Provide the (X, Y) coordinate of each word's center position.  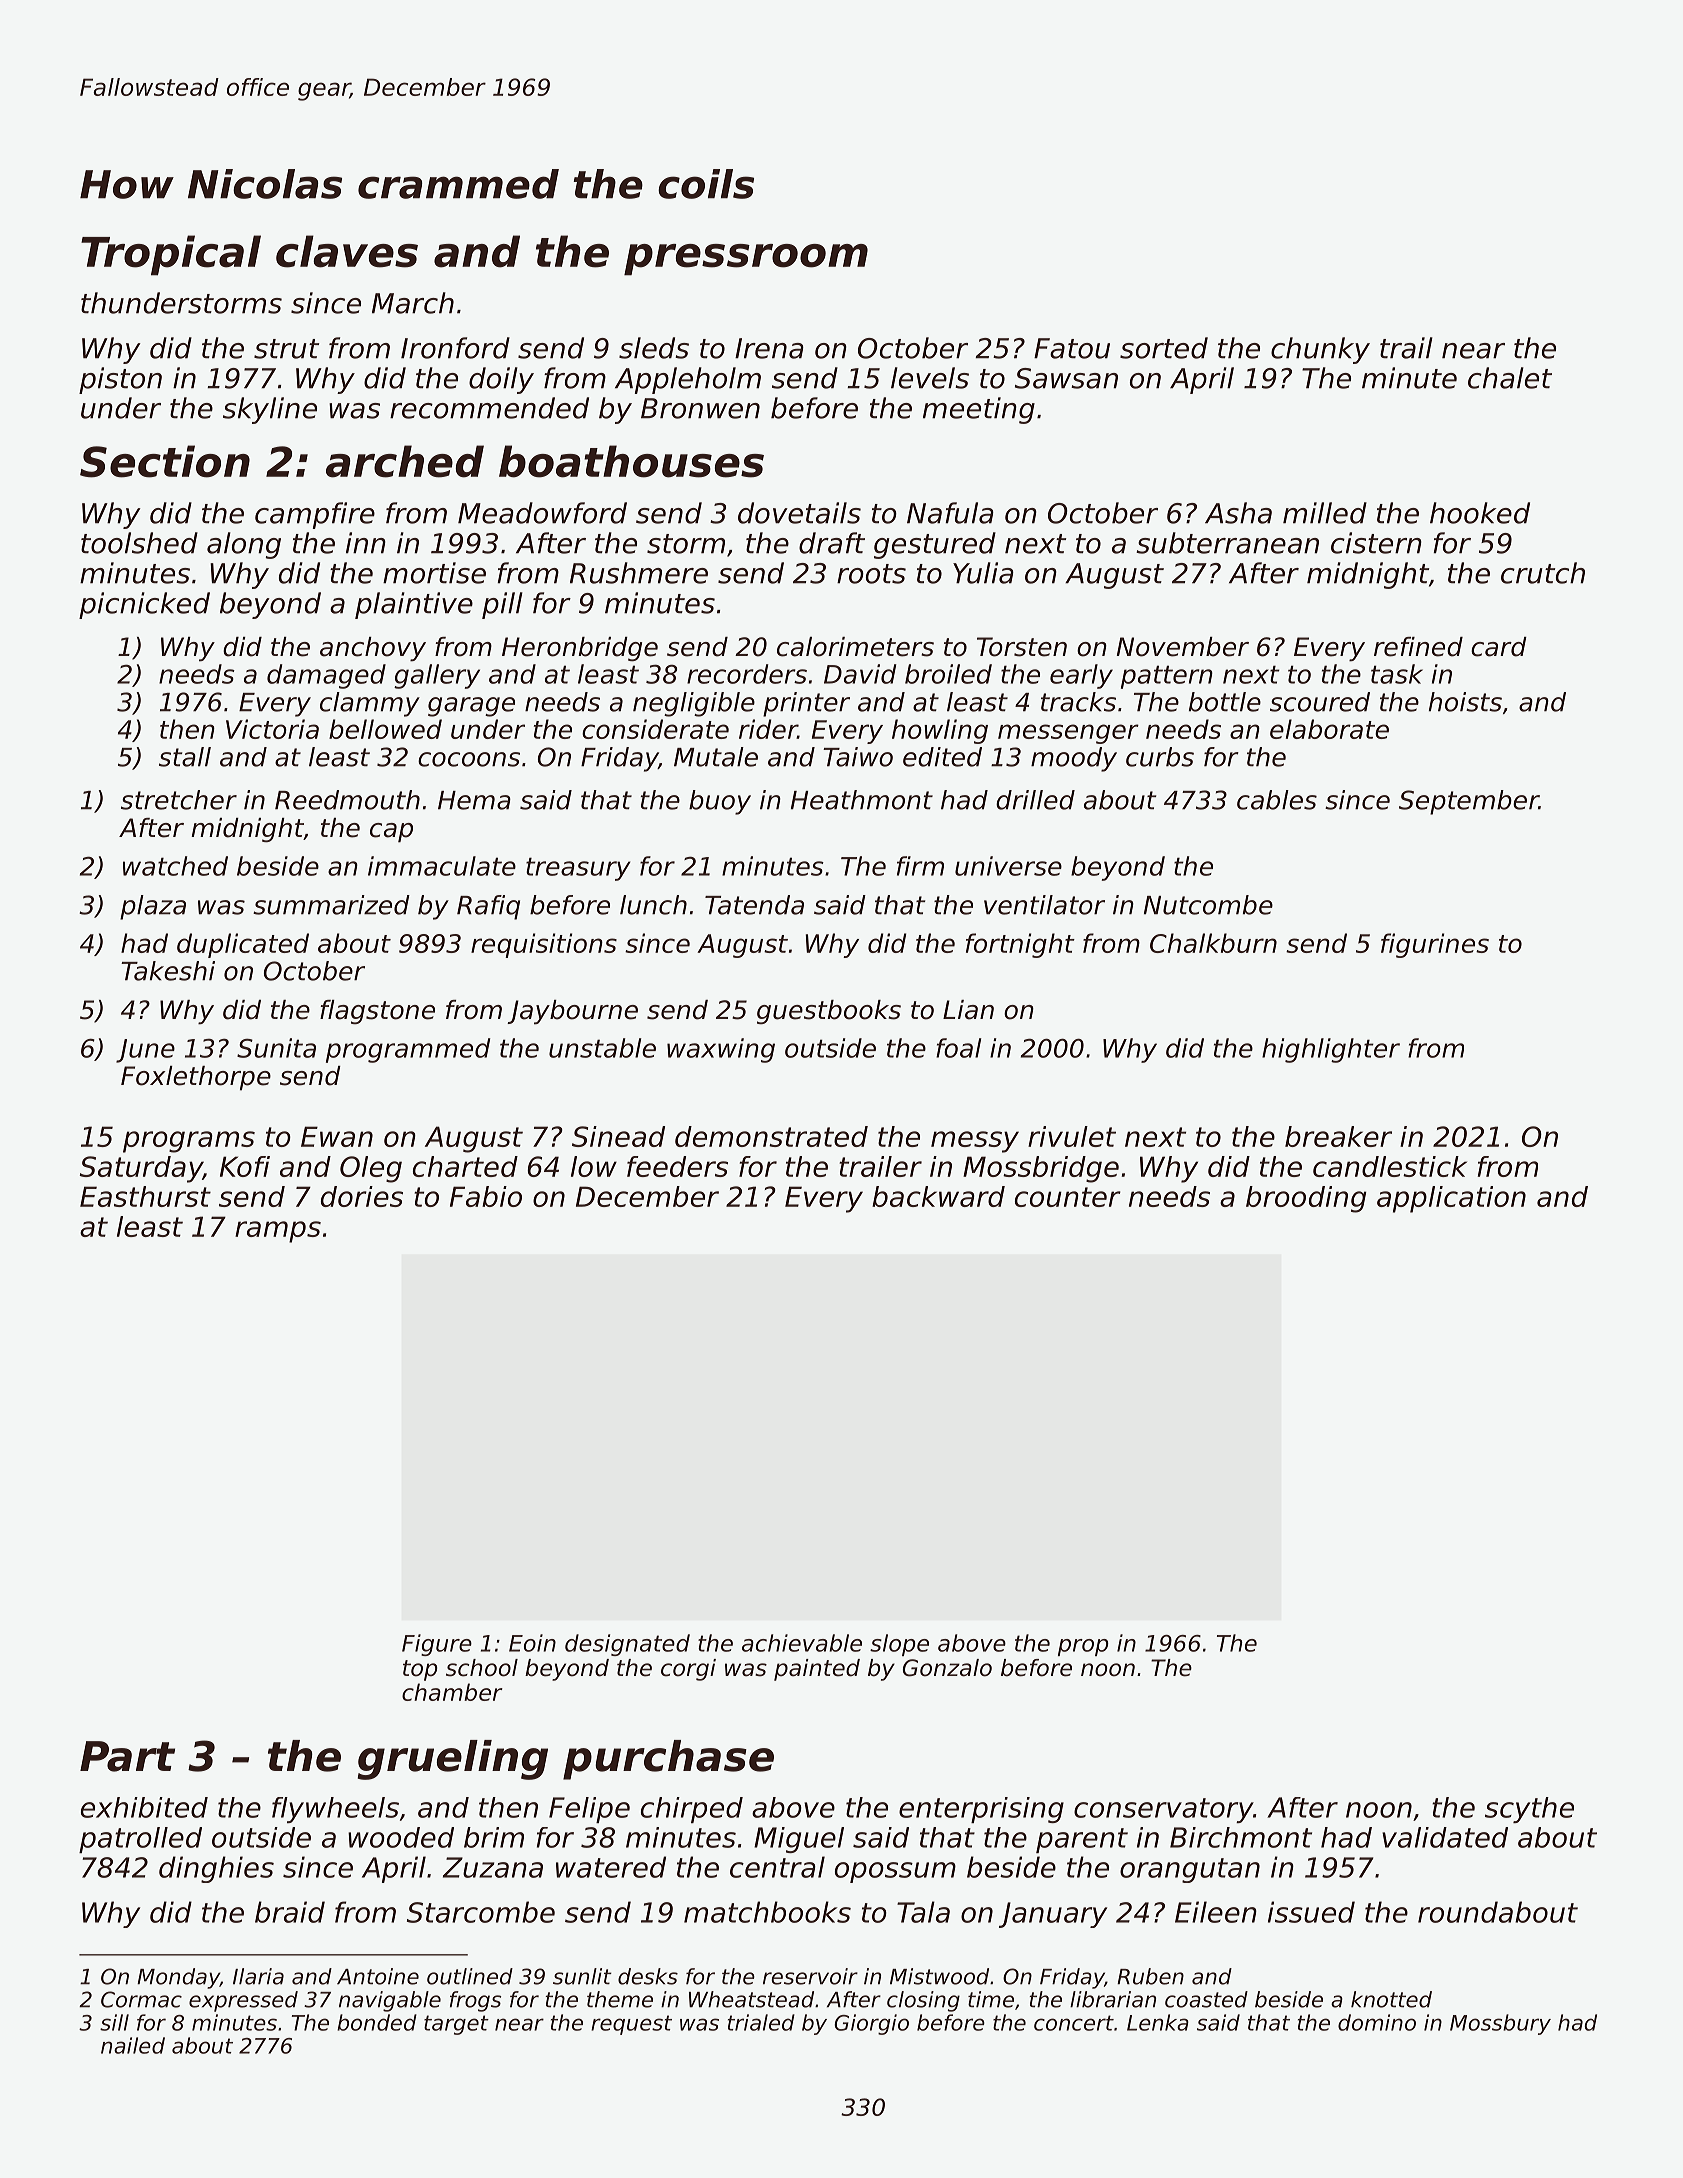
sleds (654, 348)
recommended (489, 408)
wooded (401, 1837)
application (1451, 1199)
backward (938, 1196)
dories (362, 1196)
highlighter (1331, 1050)
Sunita (276, 1048)
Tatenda (754, 905)
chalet (1510, 378)
